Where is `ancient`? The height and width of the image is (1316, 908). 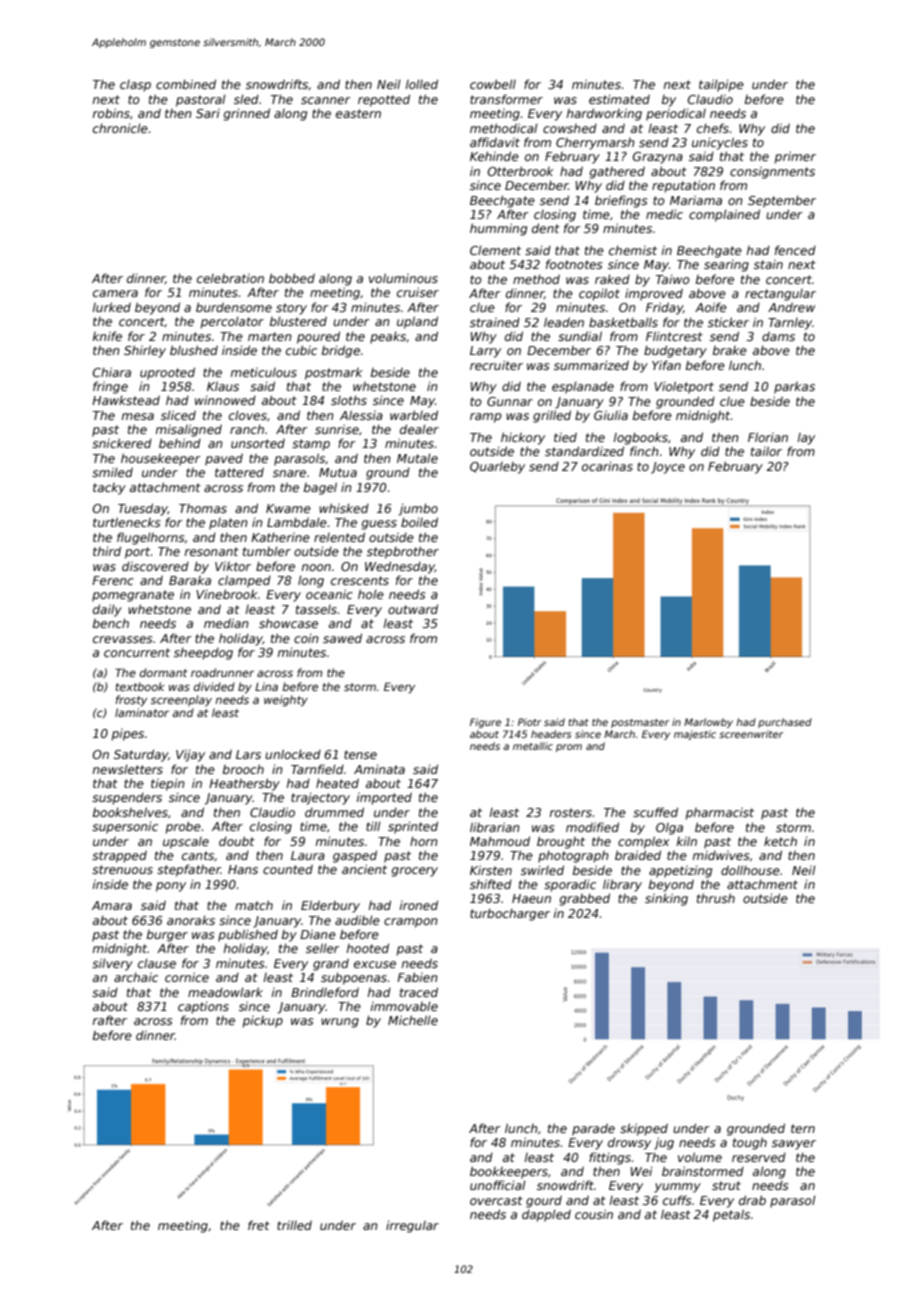 ancient is located at coordinates (364, 869).
